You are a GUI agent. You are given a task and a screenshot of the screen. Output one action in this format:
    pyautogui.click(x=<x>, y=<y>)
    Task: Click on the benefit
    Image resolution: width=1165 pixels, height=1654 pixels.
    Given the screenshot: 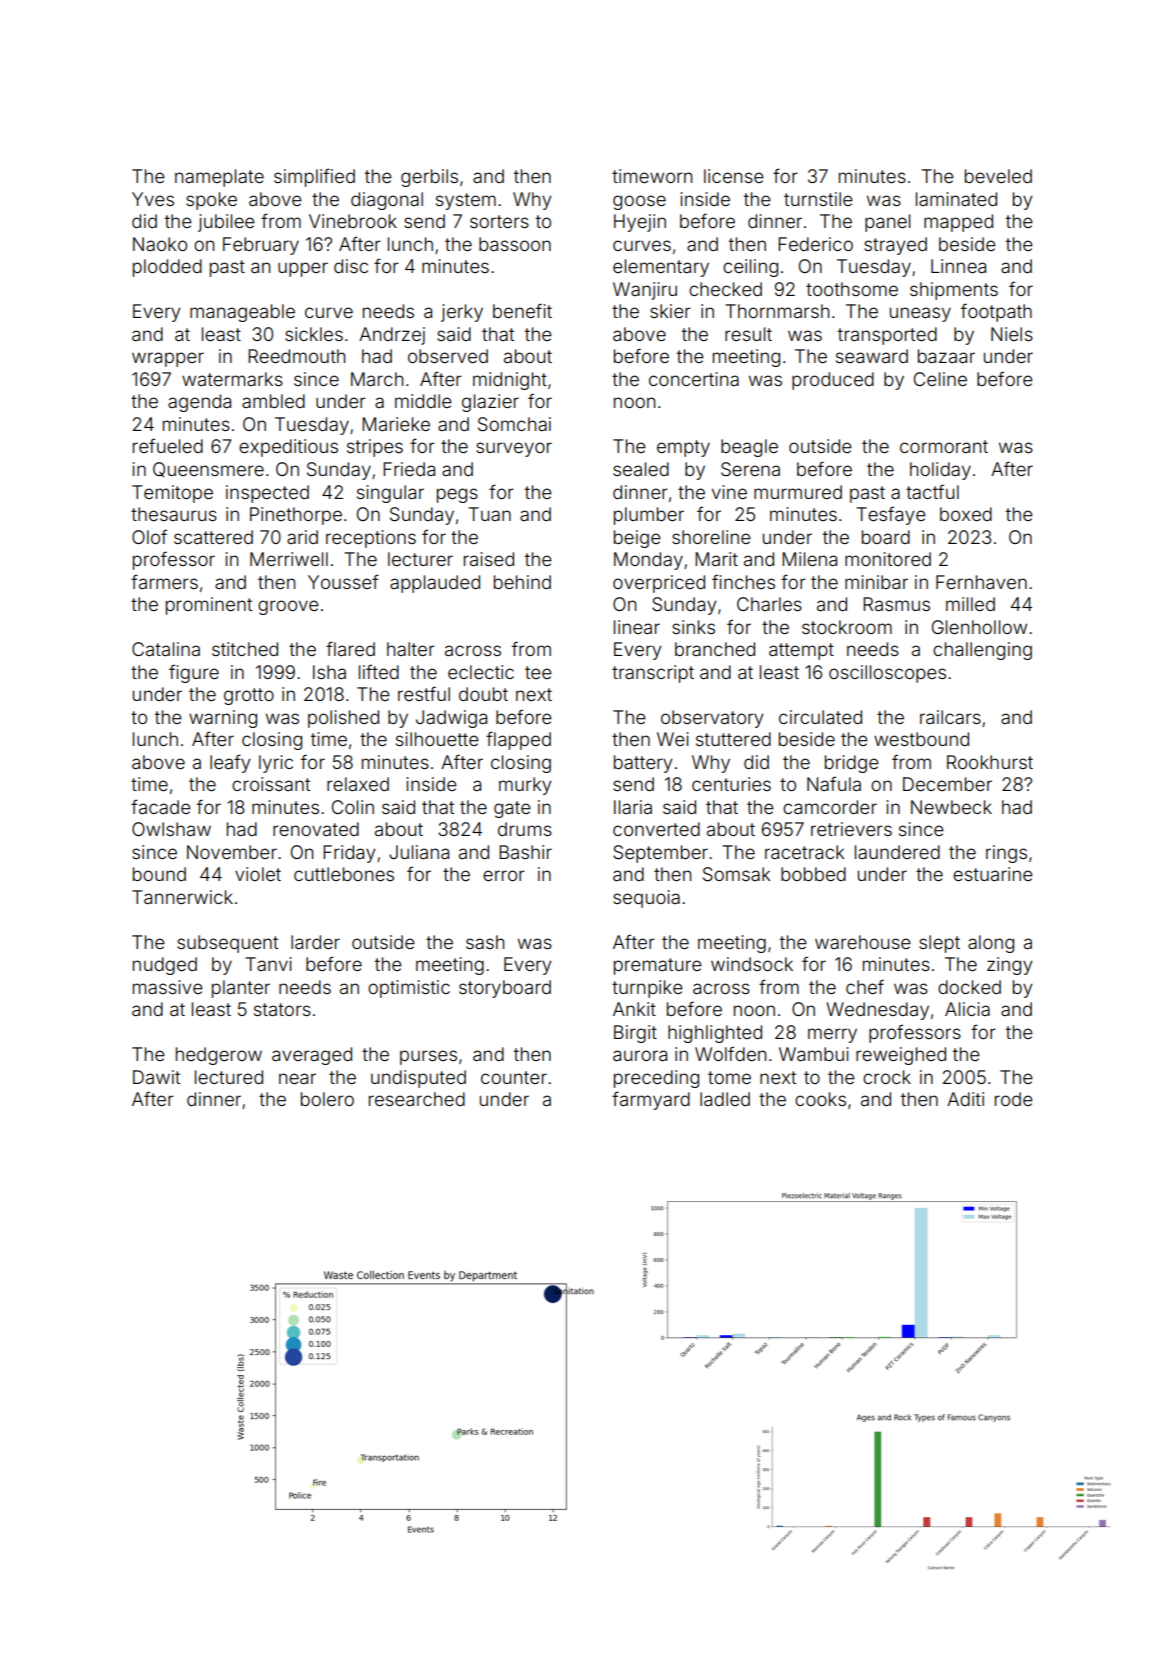 What is the action you would take?
    pyautogui.click(x=522, y=310)
